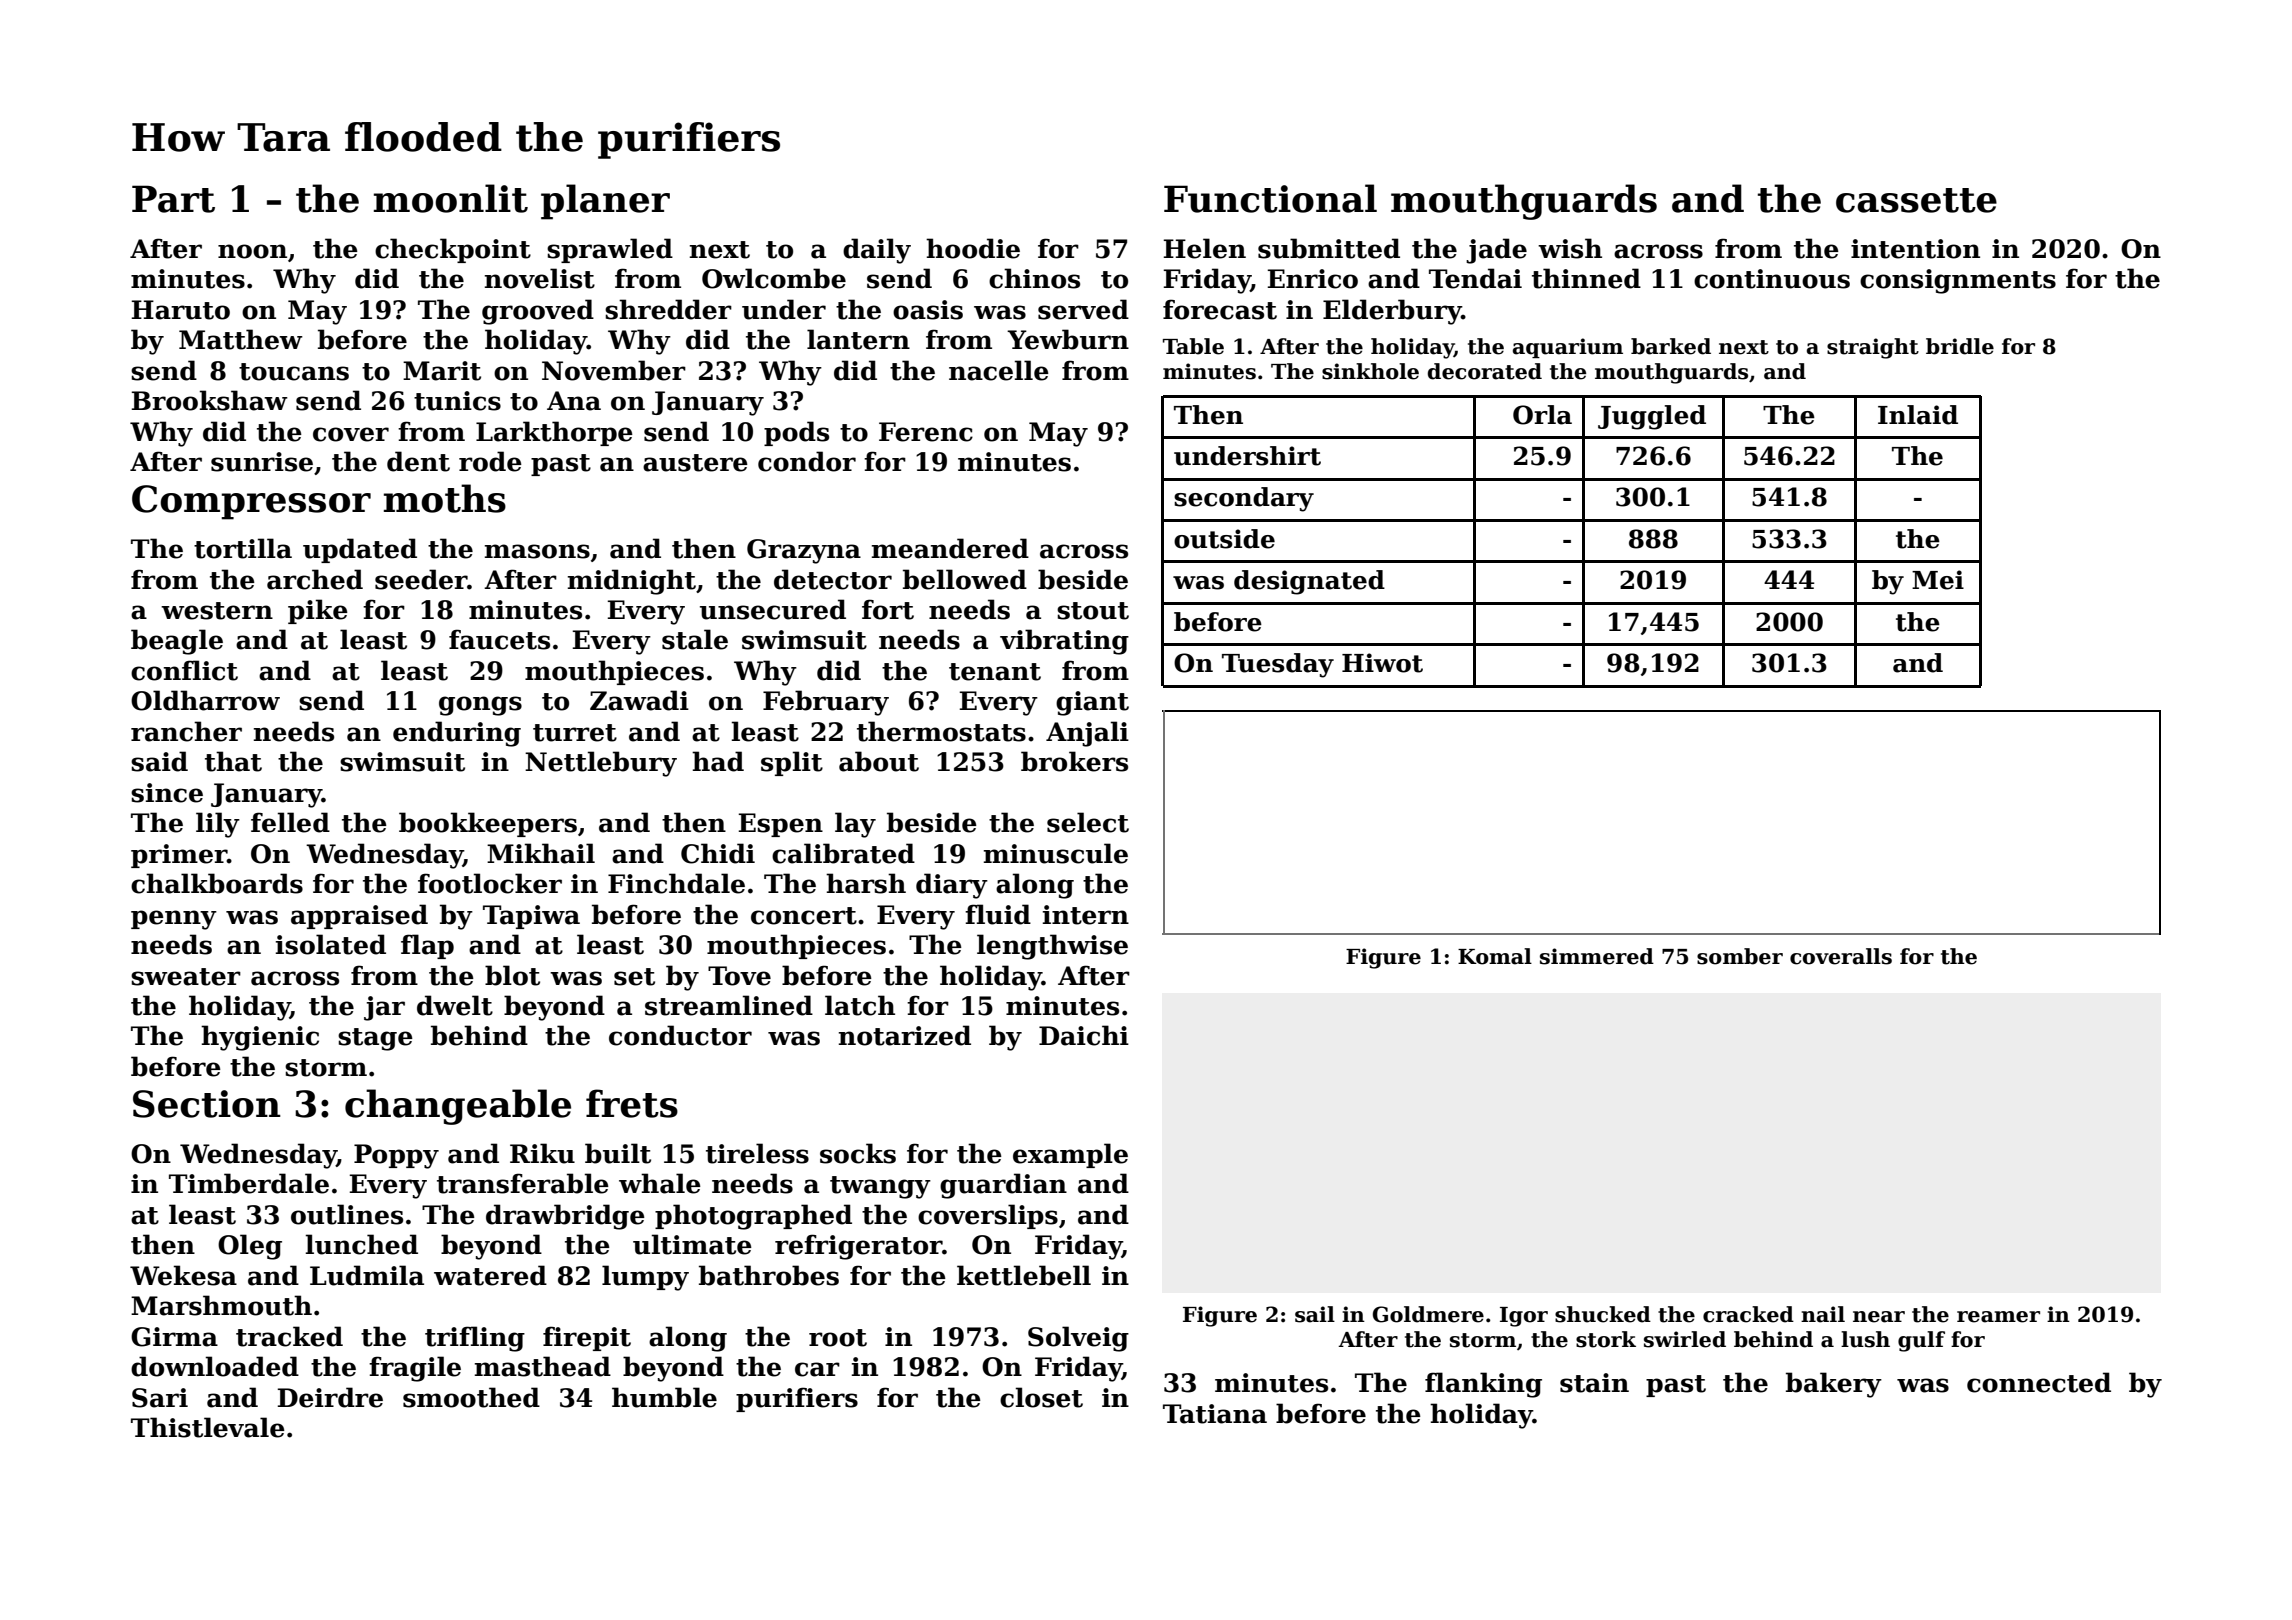 The image size is (2292, 1620). I want to click on Functional, so click(1270, 198).
